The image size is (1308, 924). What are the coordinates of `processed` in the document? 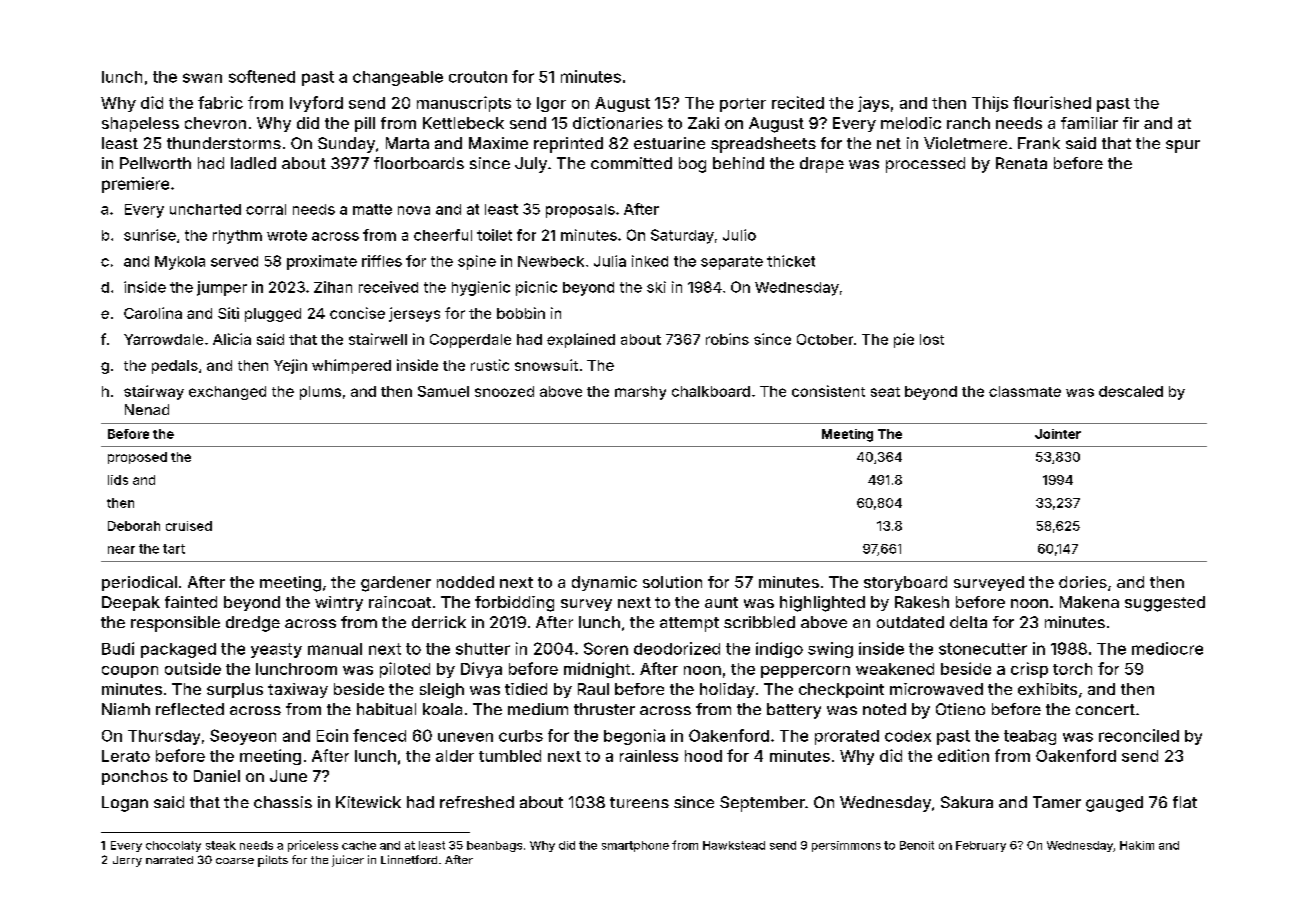 It's located at (925, 165).
